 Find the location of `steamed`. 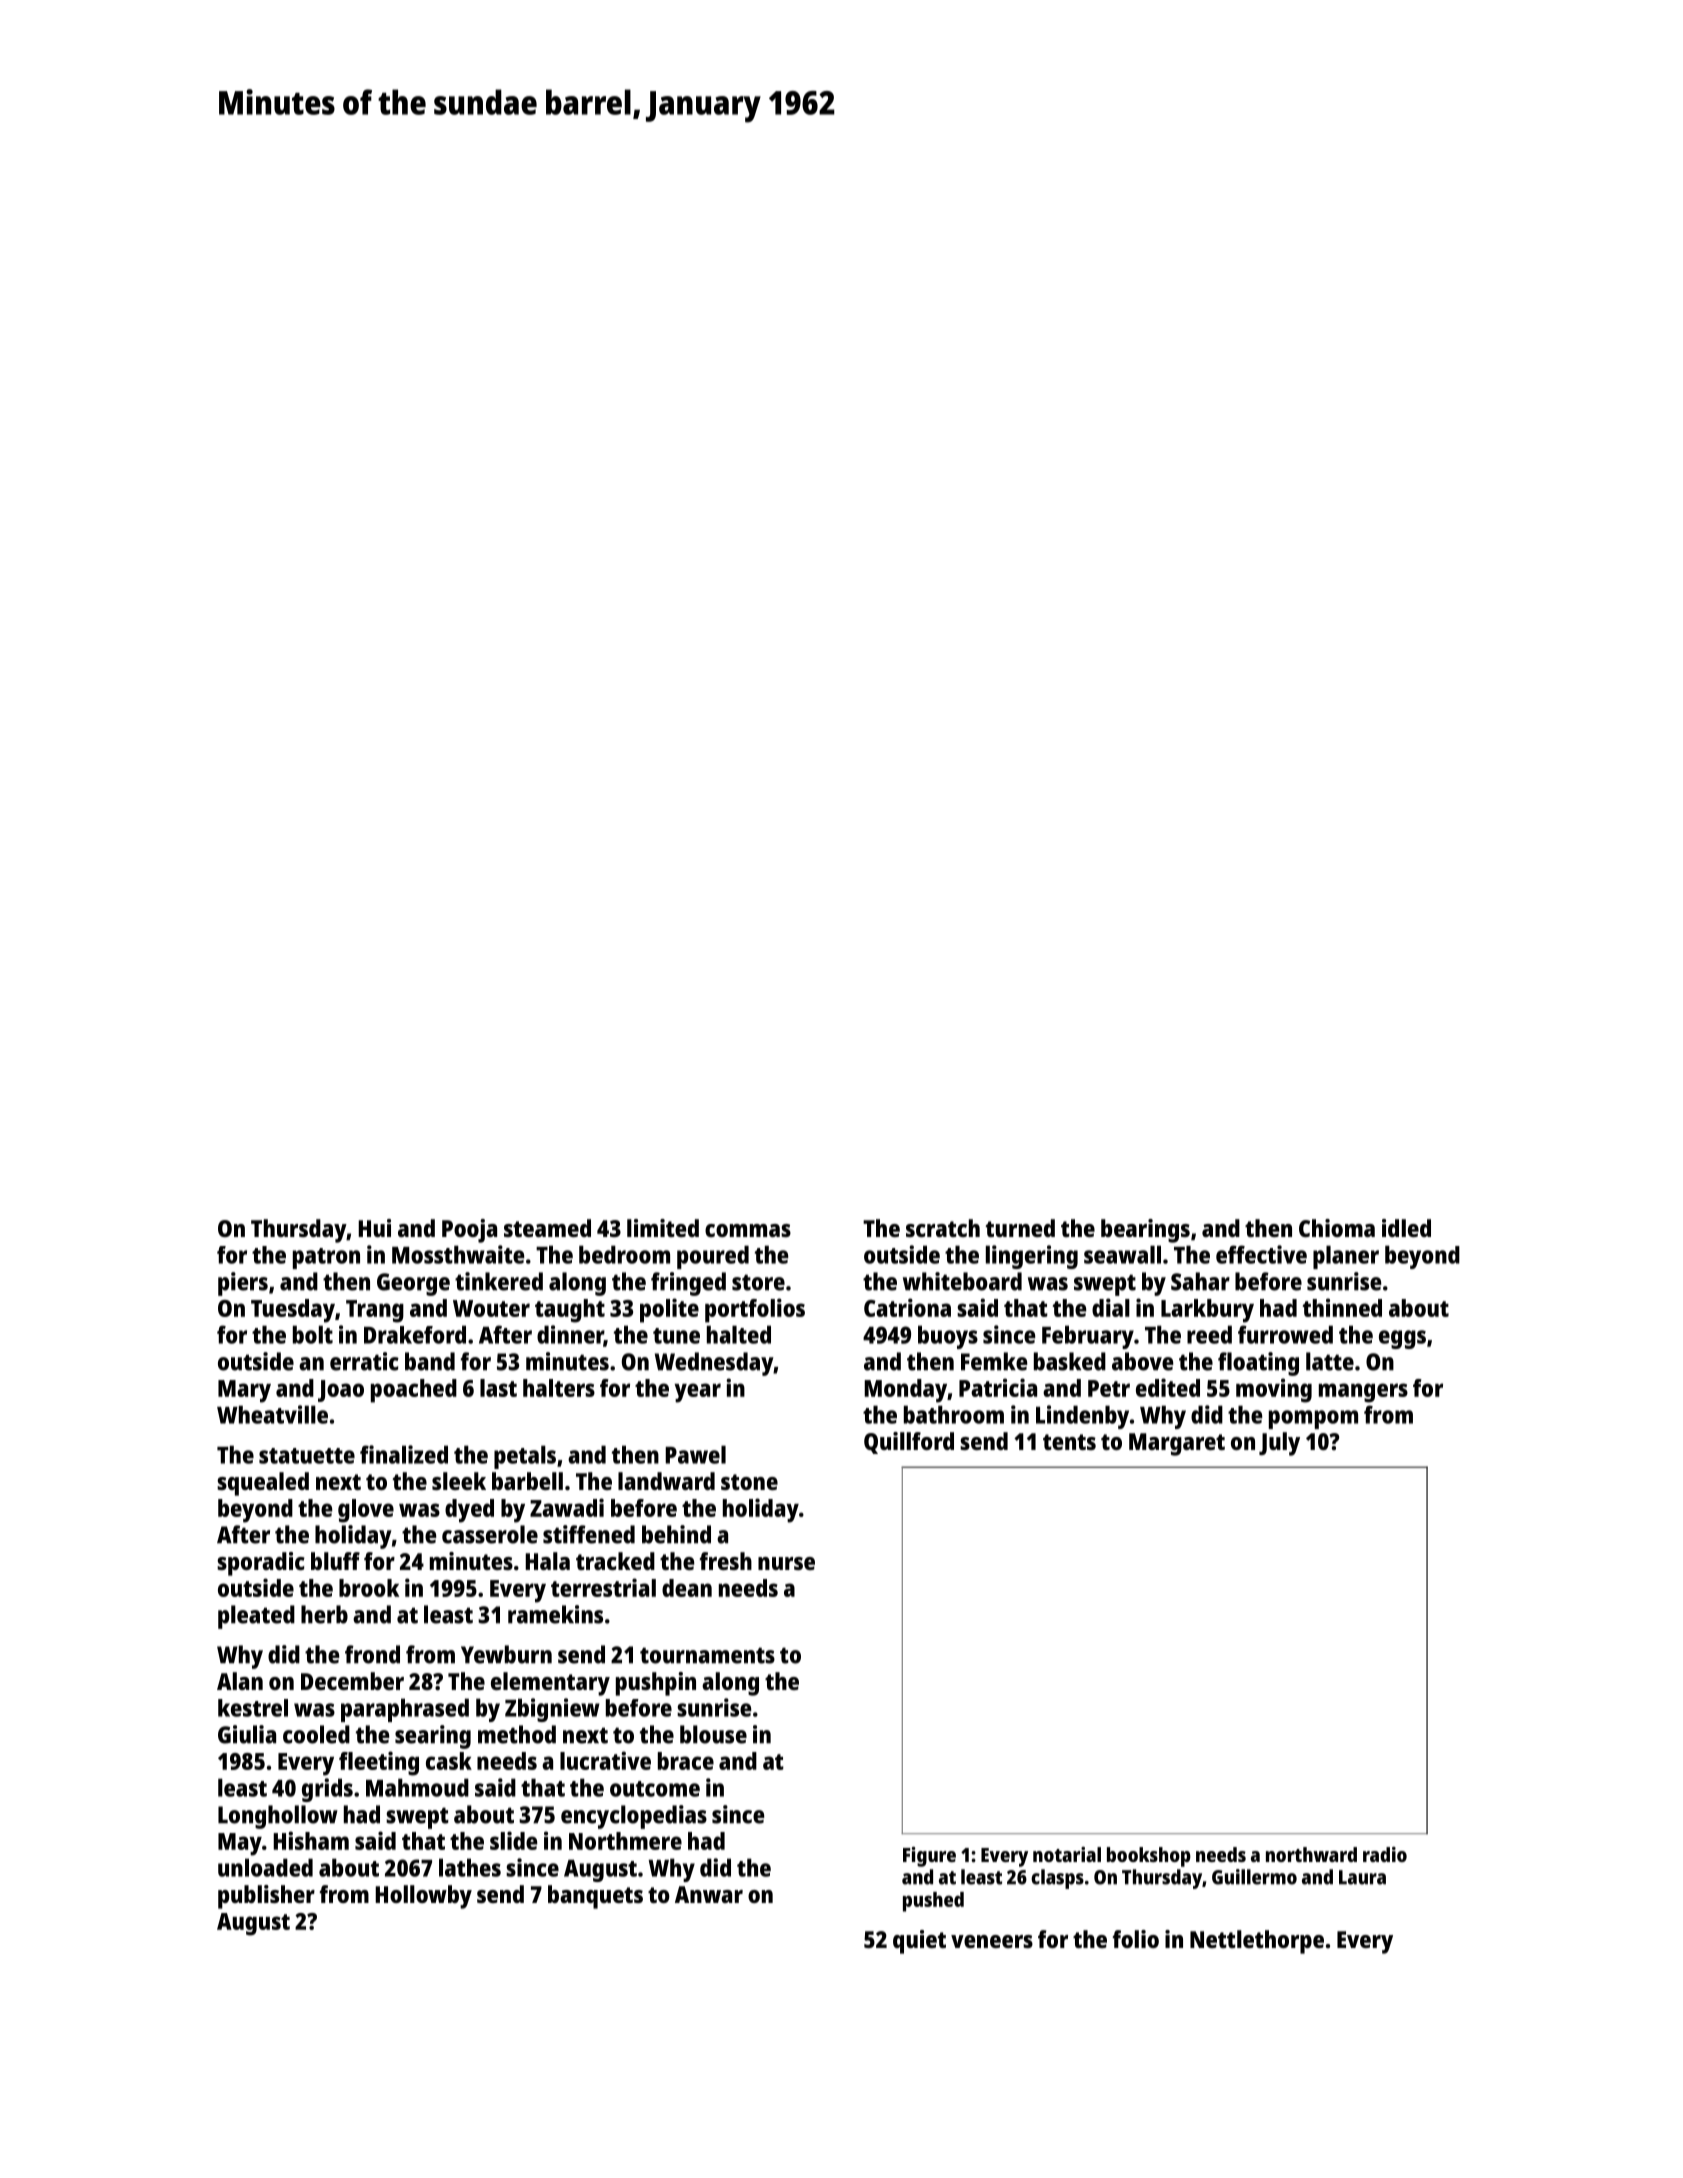

steamed is located at coordinates (547, 1228).
